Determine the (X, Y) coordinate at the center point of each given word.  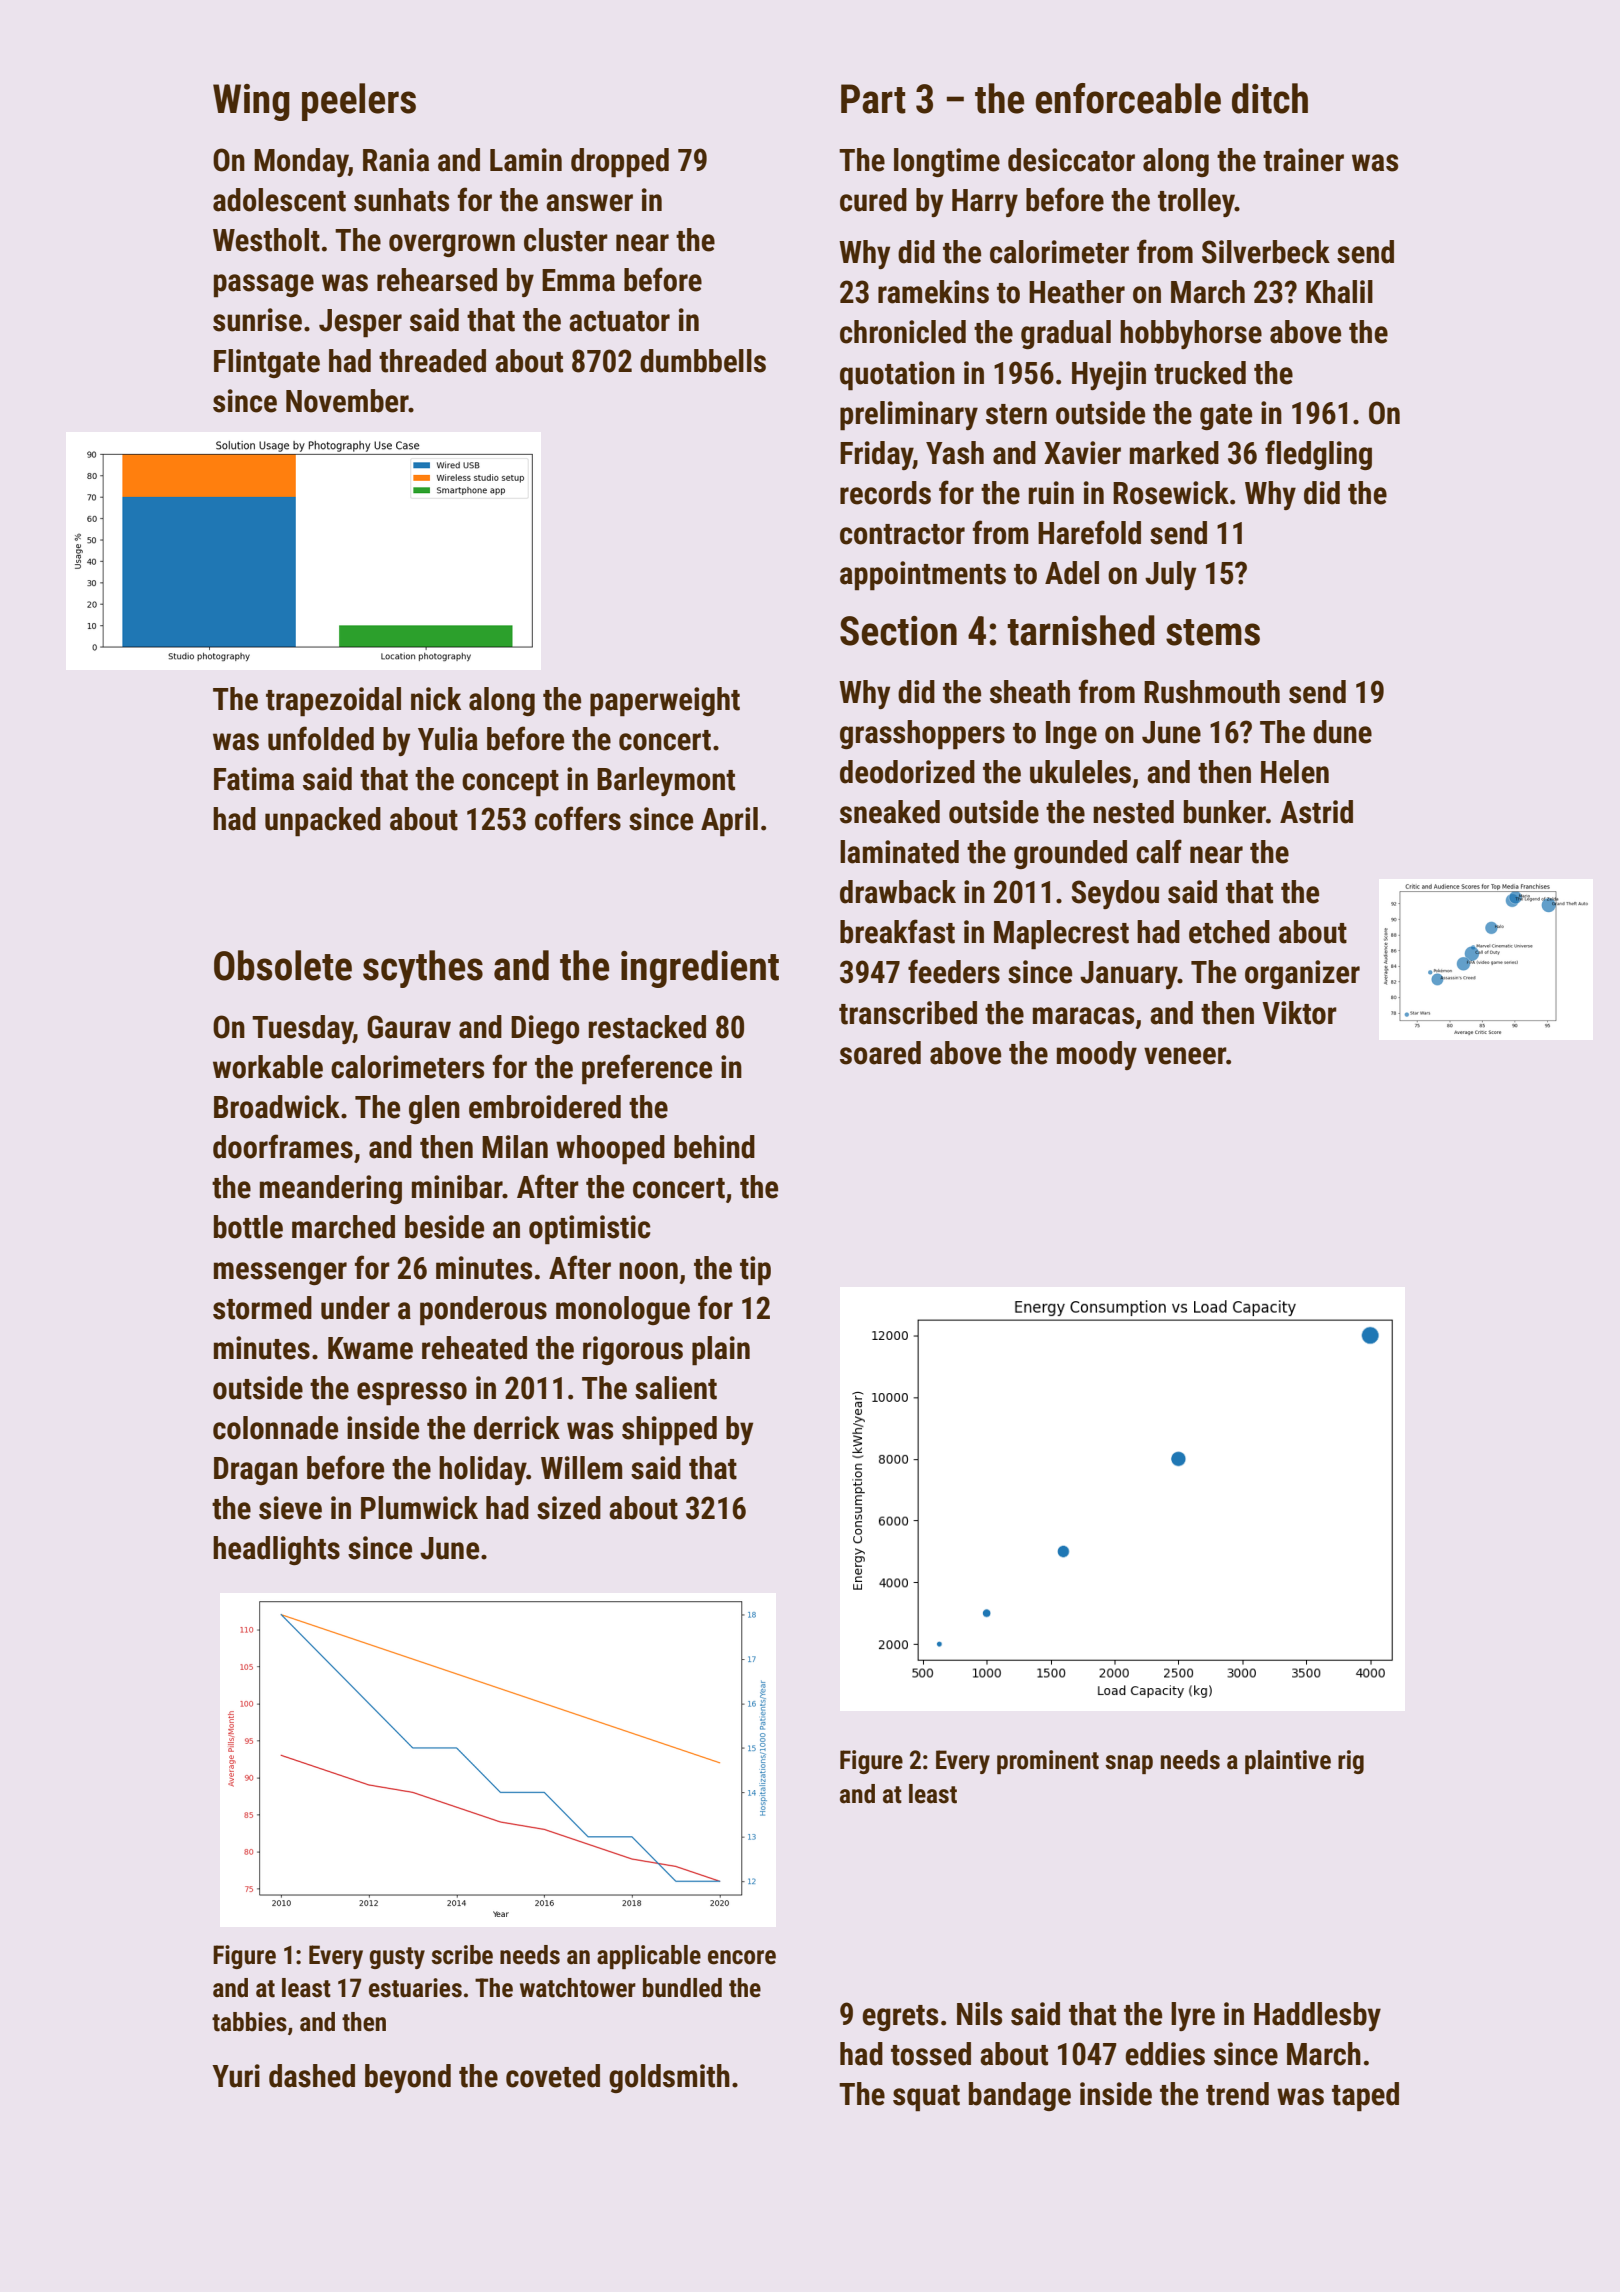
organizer (1302, 974)
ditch (1270, 98)
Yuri (236, 2076)
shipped (669, 1431)
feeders (954, 971)
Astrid (1316, 812)
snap (1129, 1764)
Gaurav (409, 1027)
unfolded (321, 738)
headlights (276, 1550)
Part (873, 99)
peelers (359, 102)
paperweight (665, 702)
